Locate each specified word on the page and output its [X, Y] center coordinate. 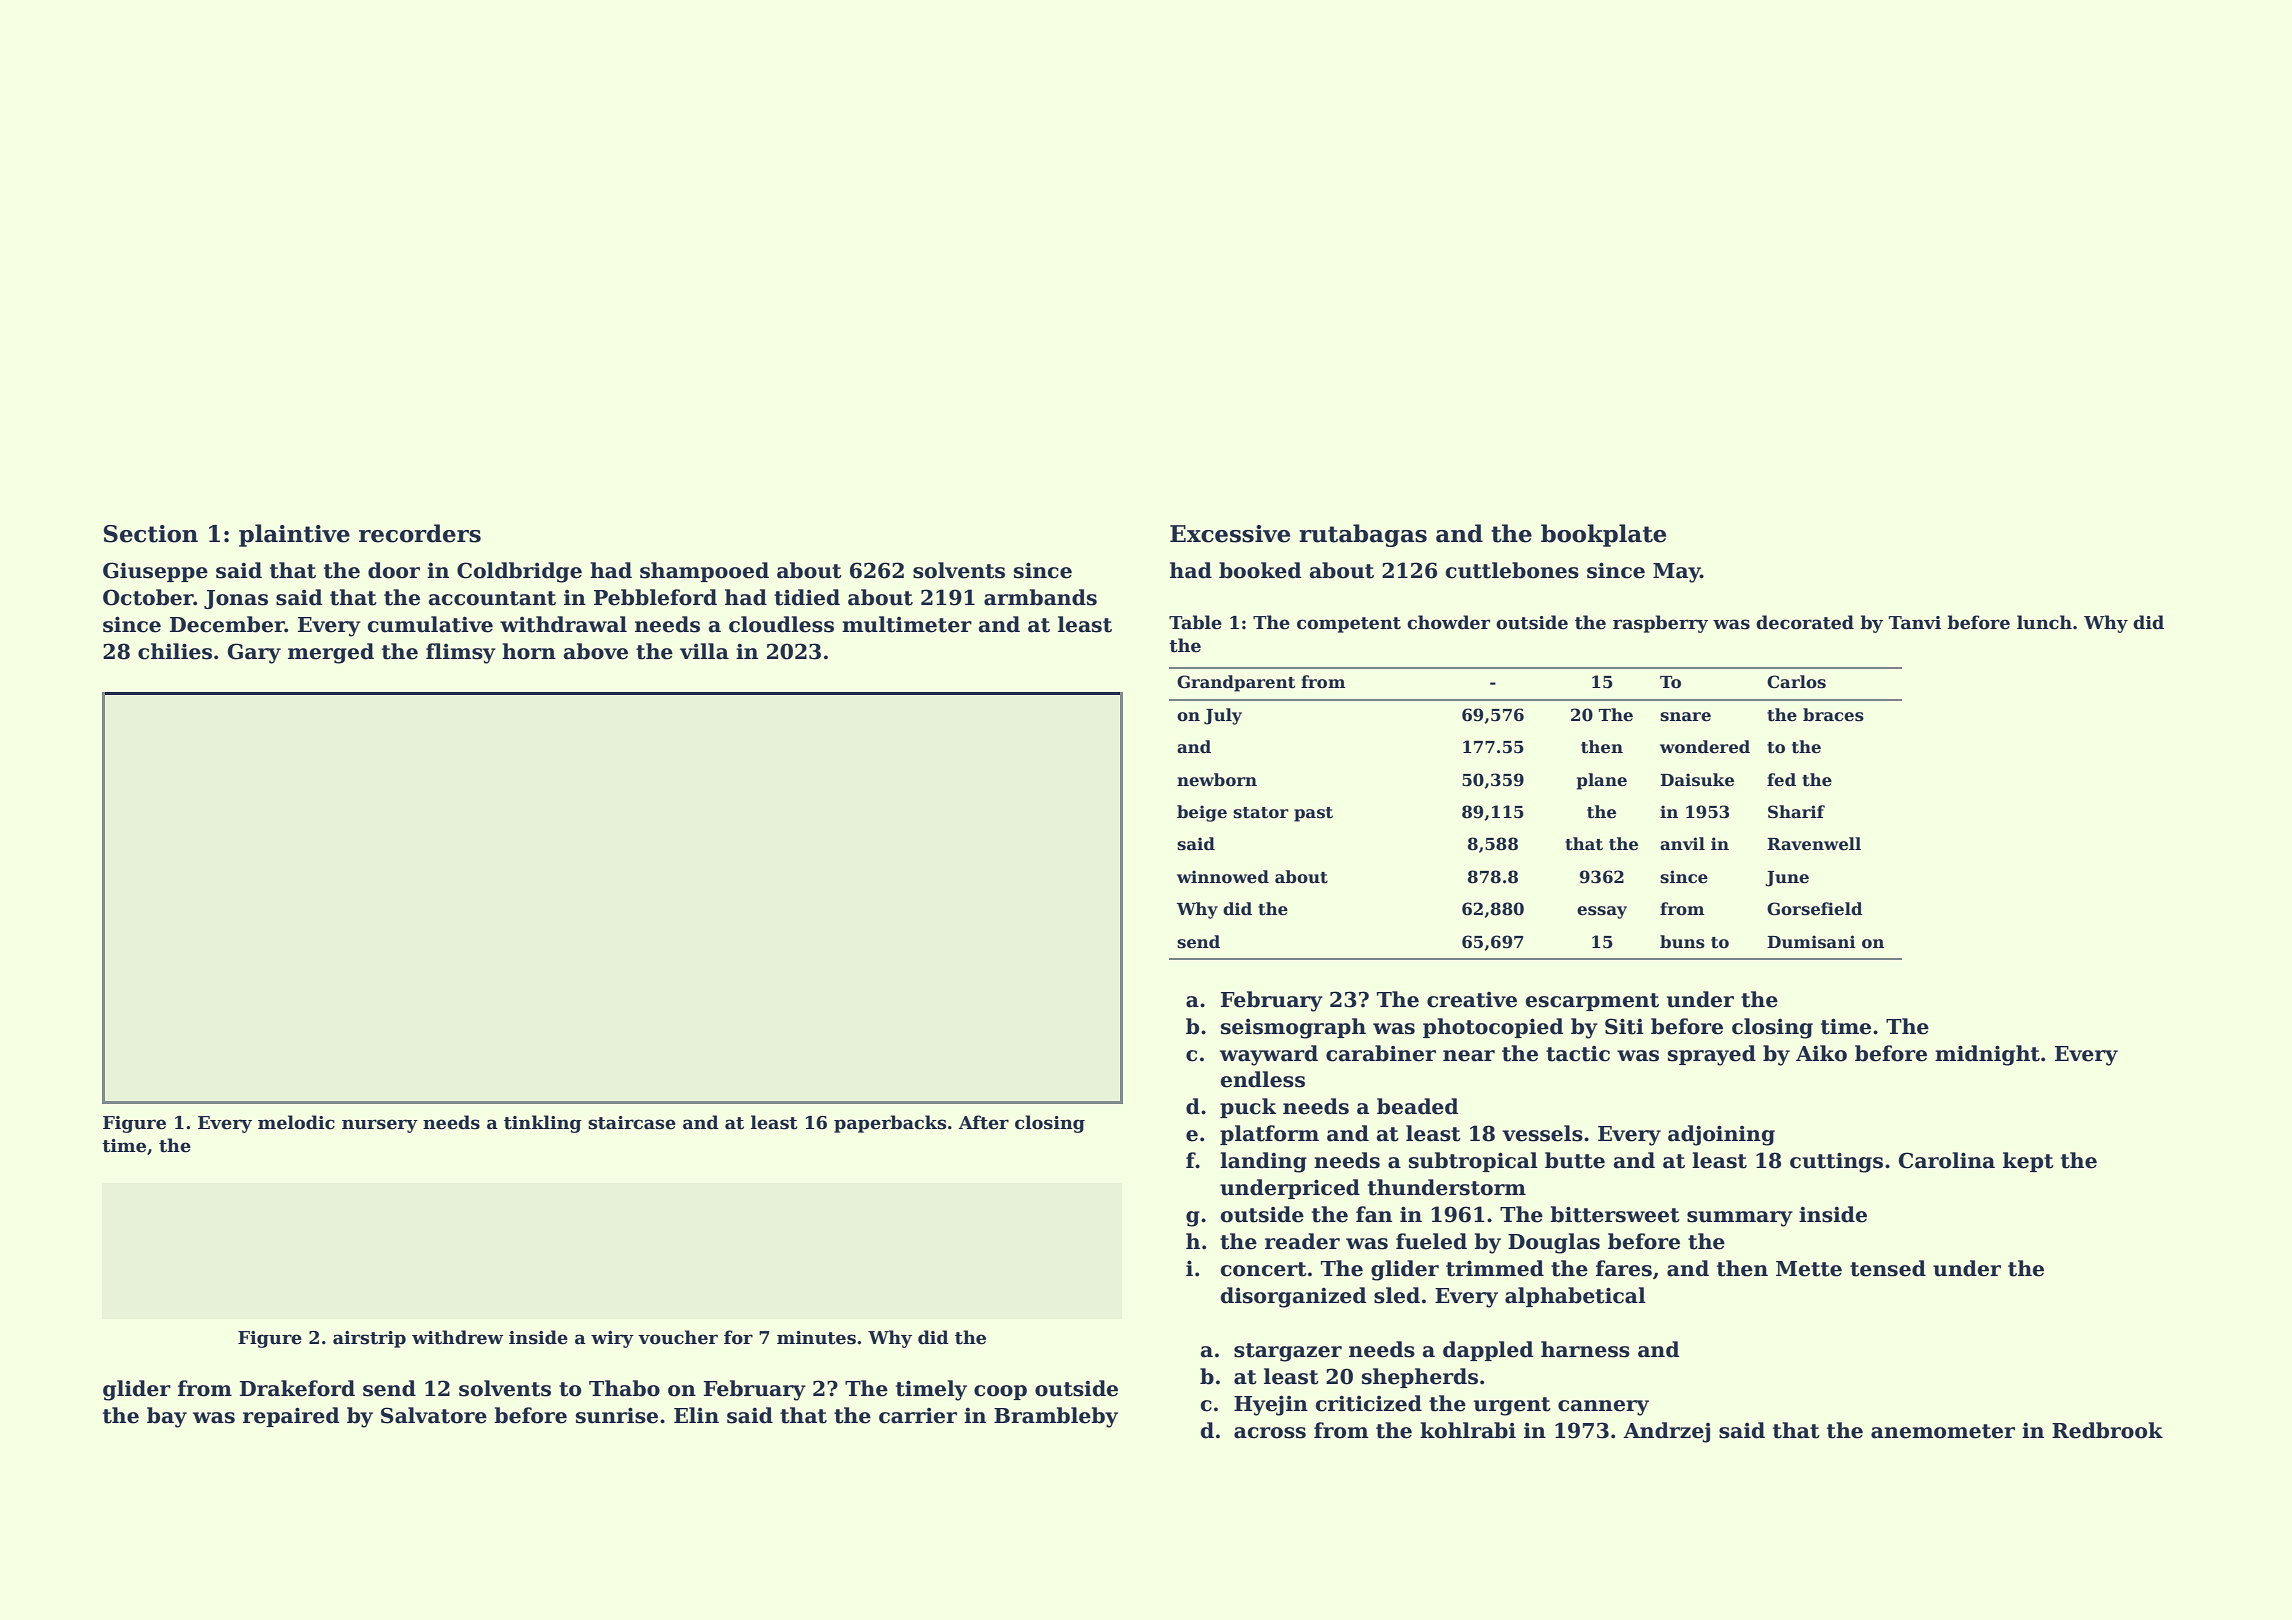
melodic [296, 1122]
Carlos [1796, 682]
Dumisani [1811, 942]
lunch [2044, 622]
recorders [420, 533]
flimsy [461, 653]
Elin [696, 1415]
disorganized [1293, 1297]
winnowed [1223, 877]
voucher [678, 1337]
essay [1602, 912]
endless [1262, 1079]
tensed [1888, 1268]
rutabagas [1363, 535]
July [1223, 716]
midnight [1987, 1055]
